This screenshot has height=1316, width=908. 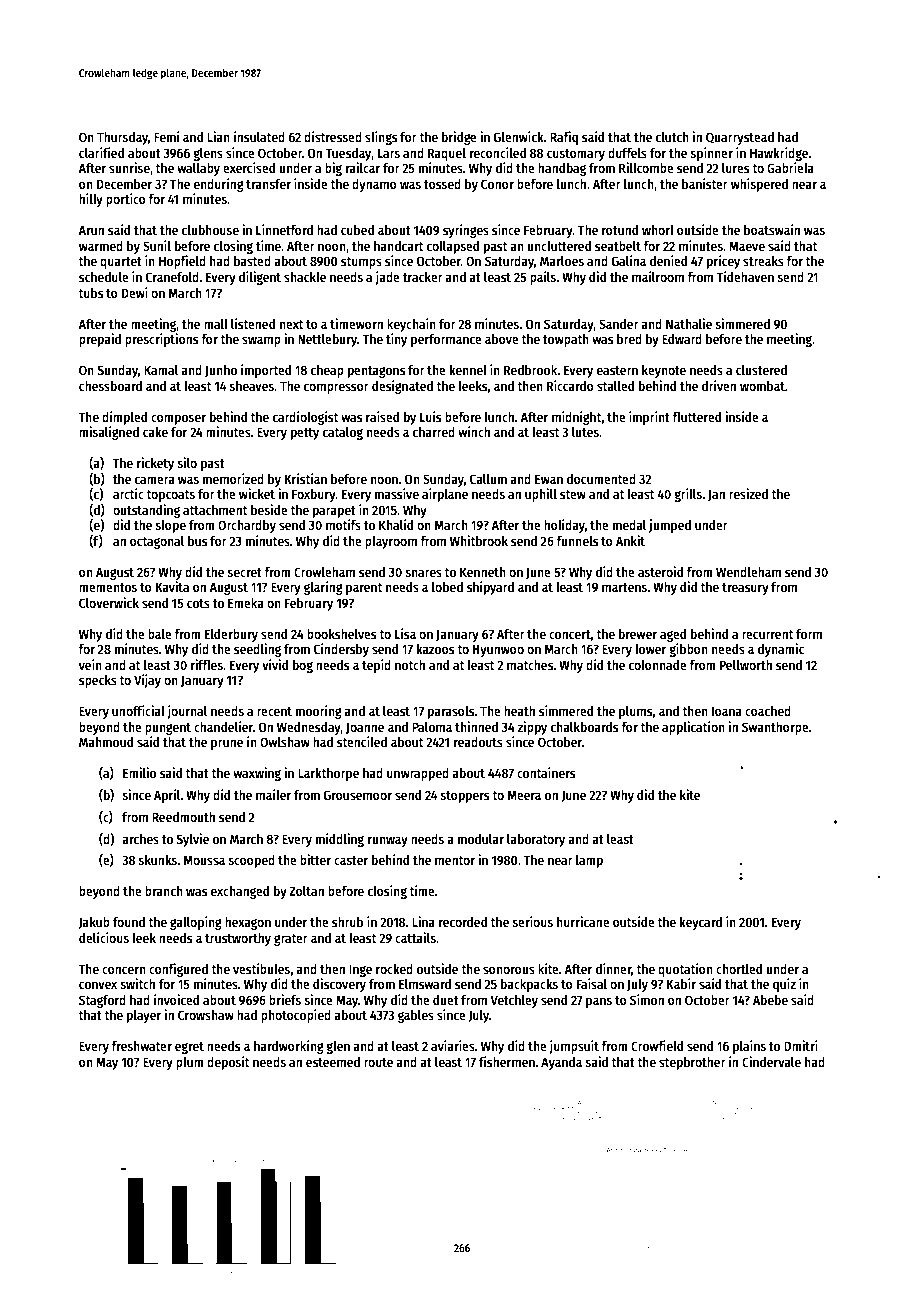 I want to click on Femi, so click(x=166, y=136).
